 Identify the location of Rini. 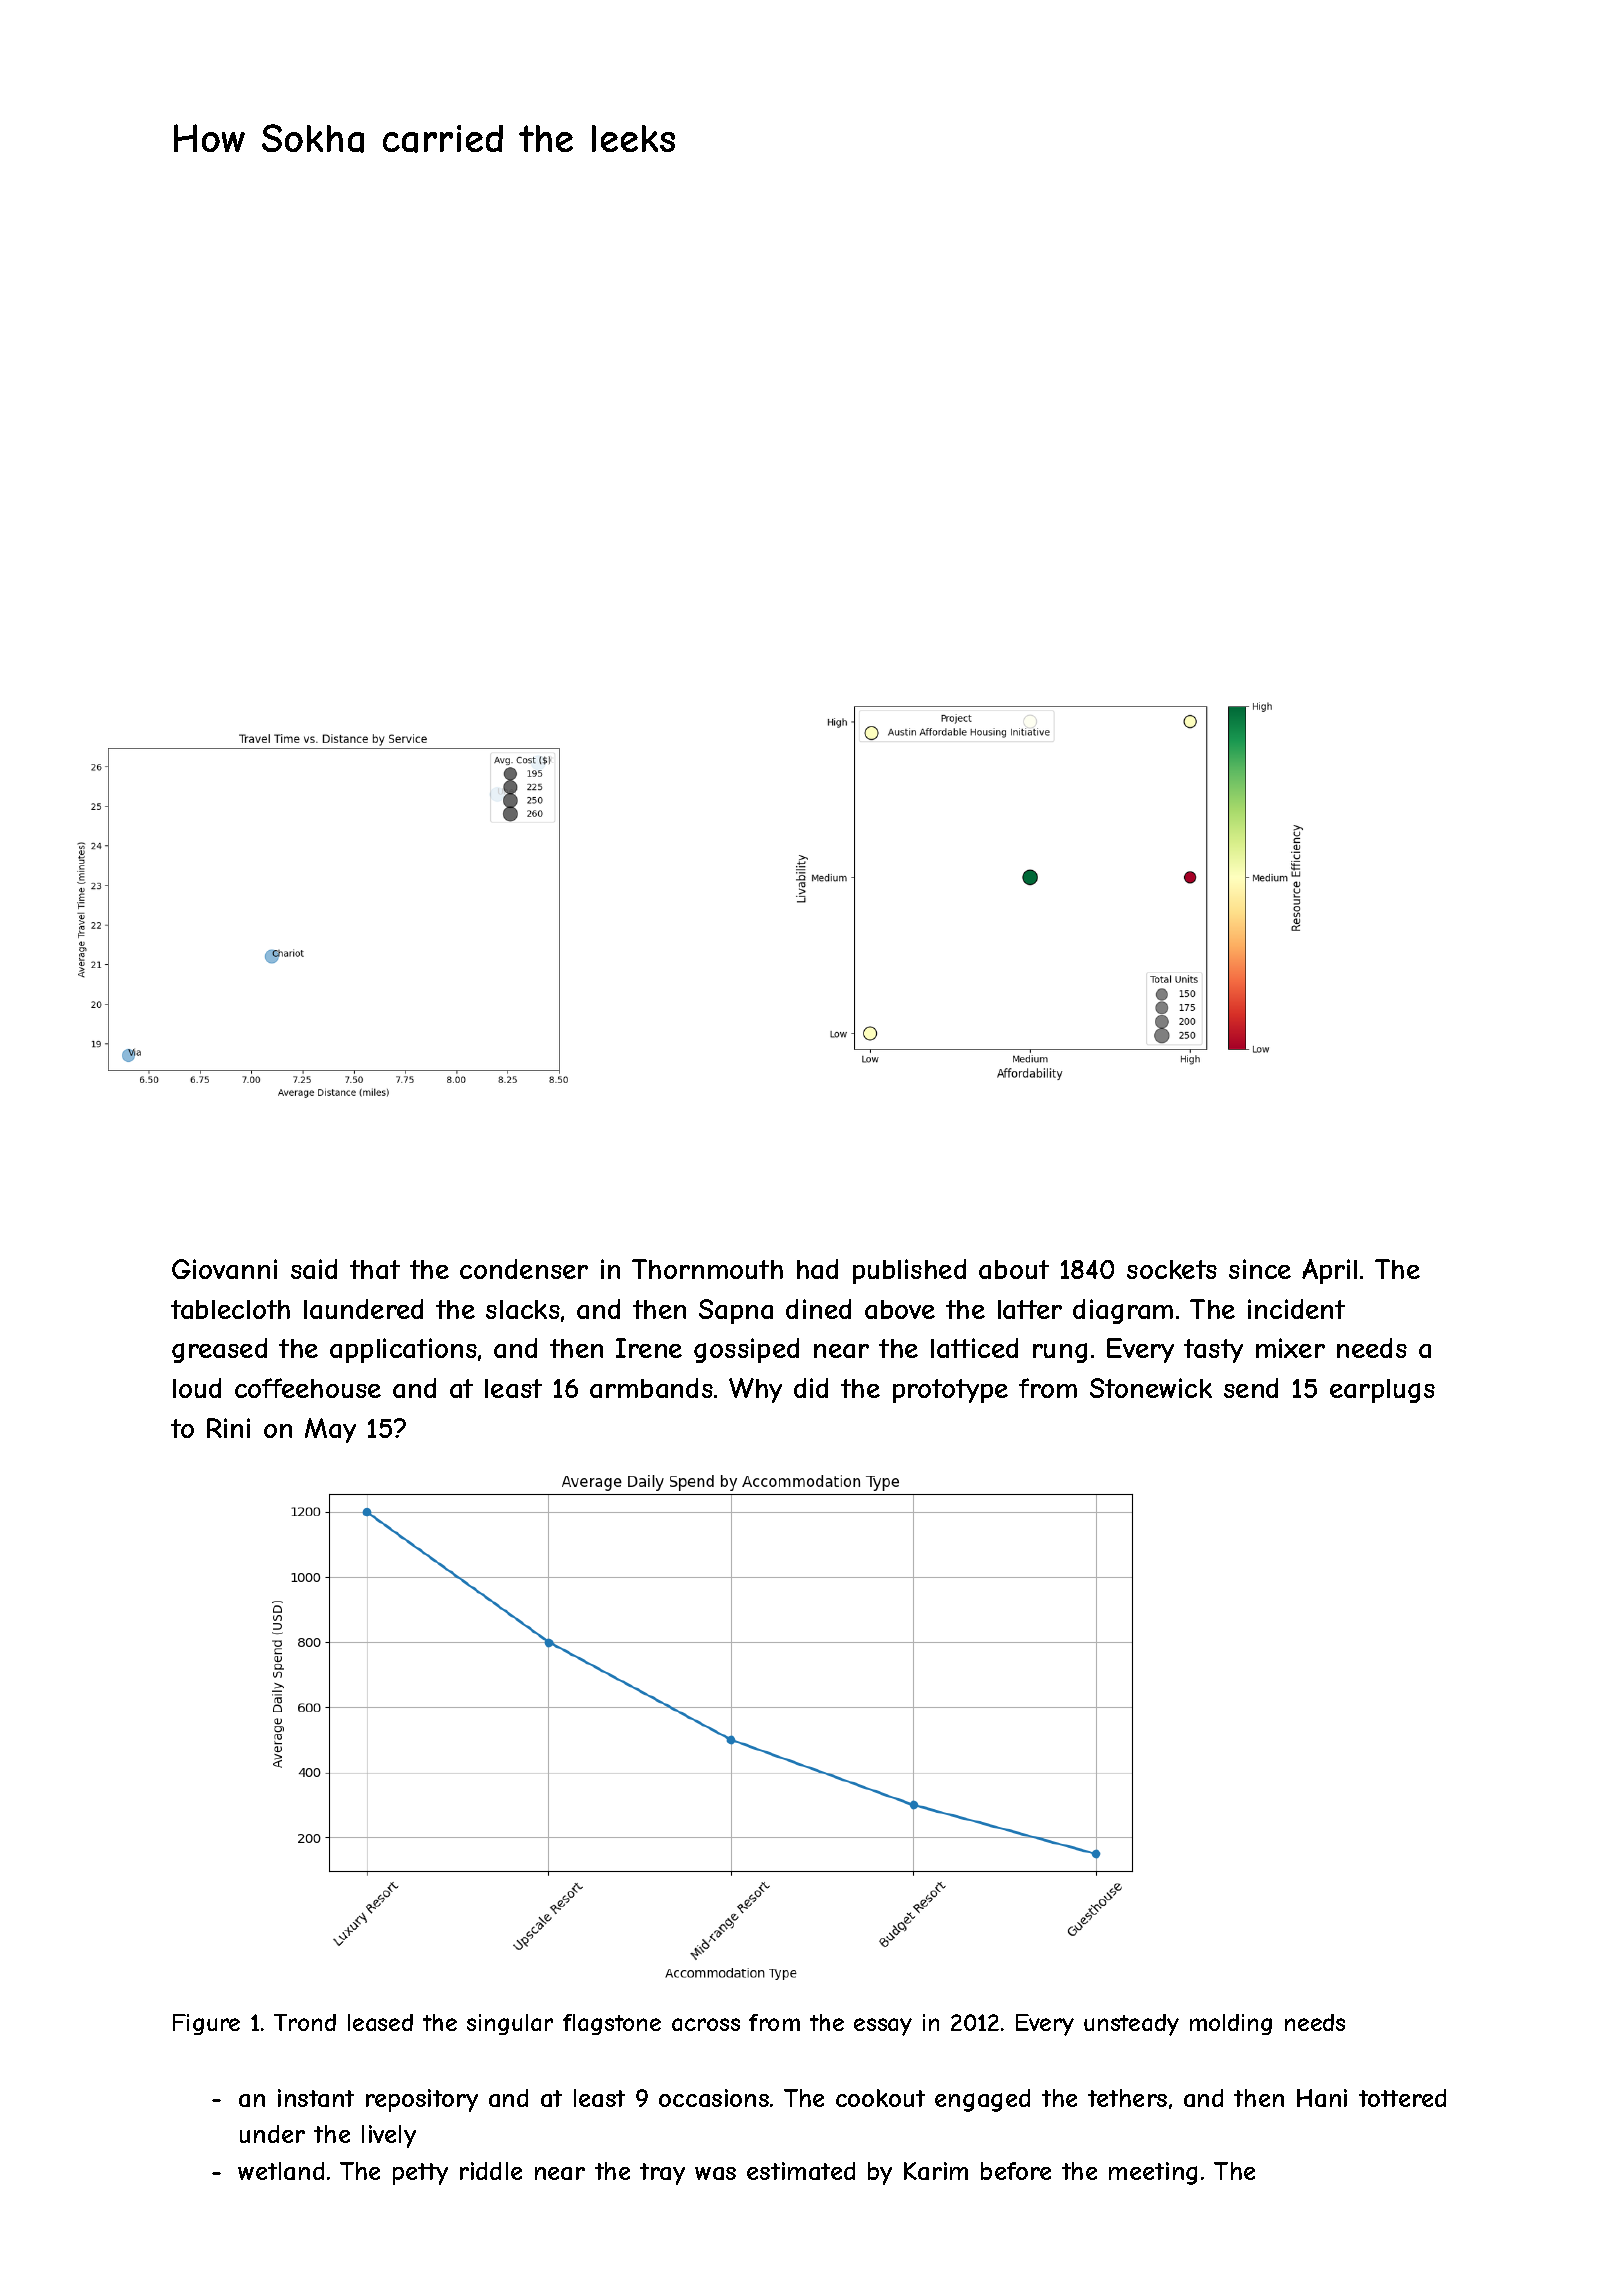
(228, 1428).
